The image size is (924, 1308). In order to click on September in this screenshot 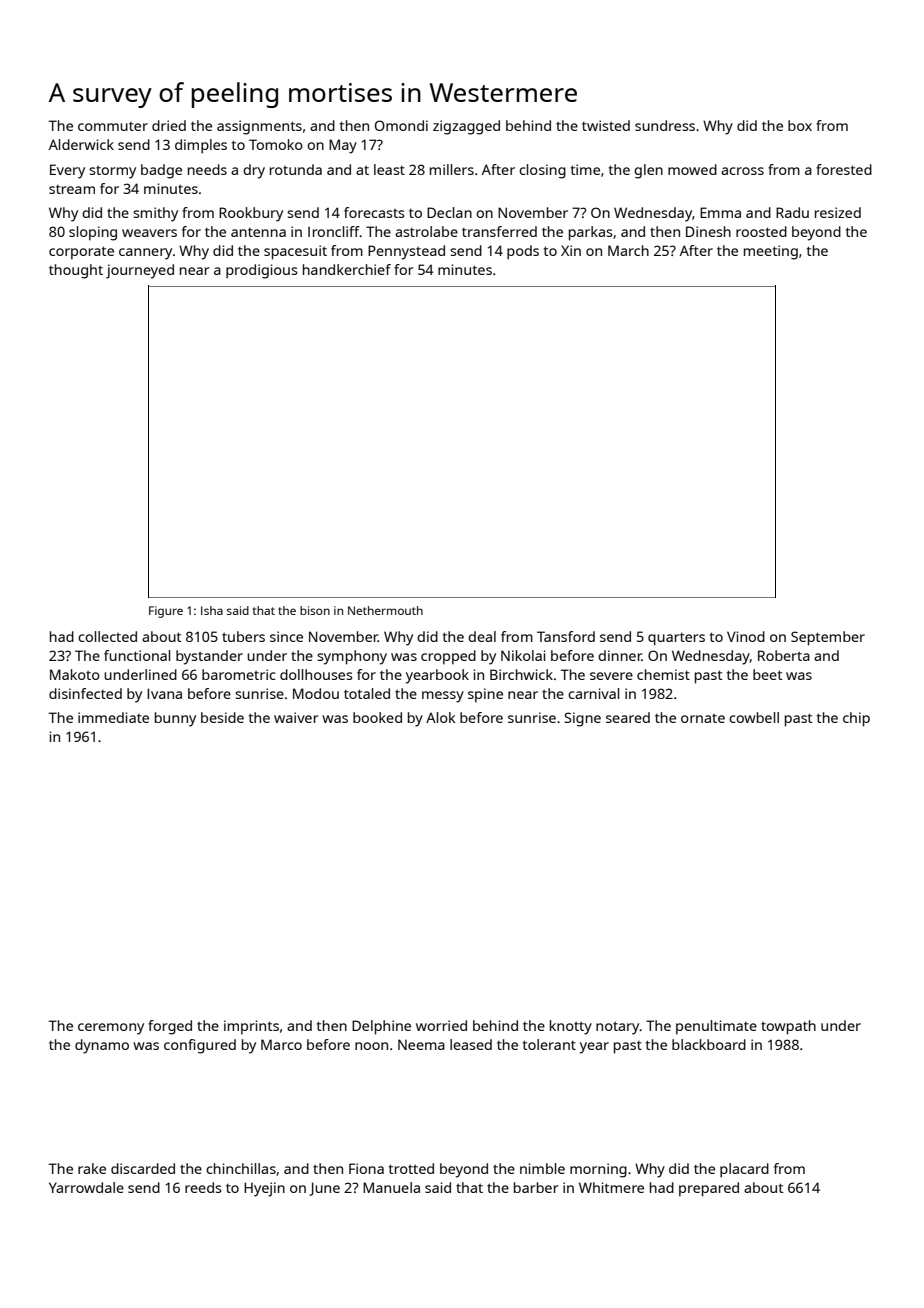, I will do `click(828, 638)`.
